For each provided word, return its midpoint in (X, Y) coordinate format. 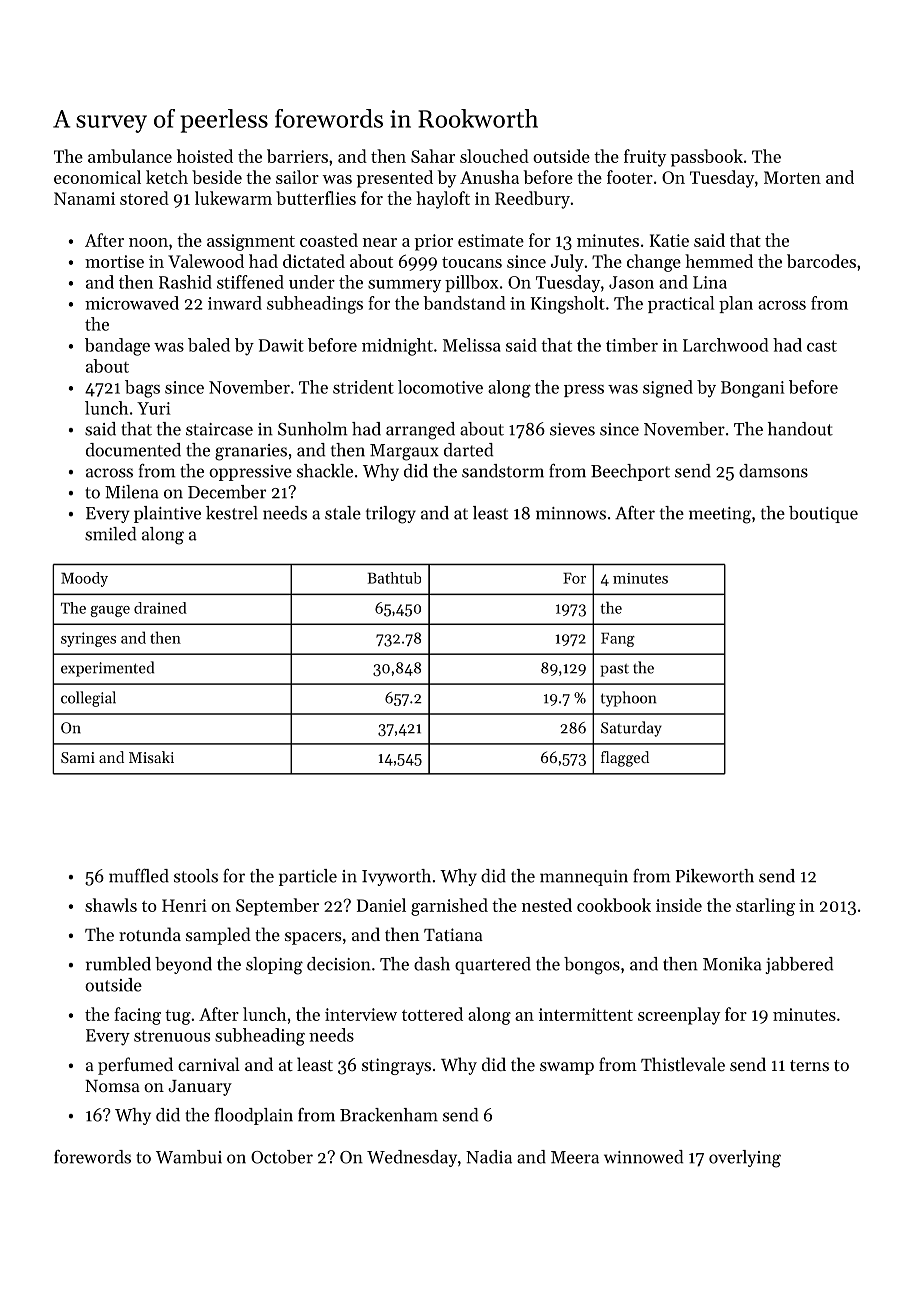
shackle (325, 471)
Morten (792, 177)
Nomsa (112, 1086)
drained (160, 608)
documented (133, 450)
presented (394, 179)
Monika (732, 964)
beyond (183, 965)
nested (547, 905)
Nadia (489, 1157)
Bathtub (394, 578)
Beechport (630, 472)
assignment (251, 242)
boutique (823, 514)
